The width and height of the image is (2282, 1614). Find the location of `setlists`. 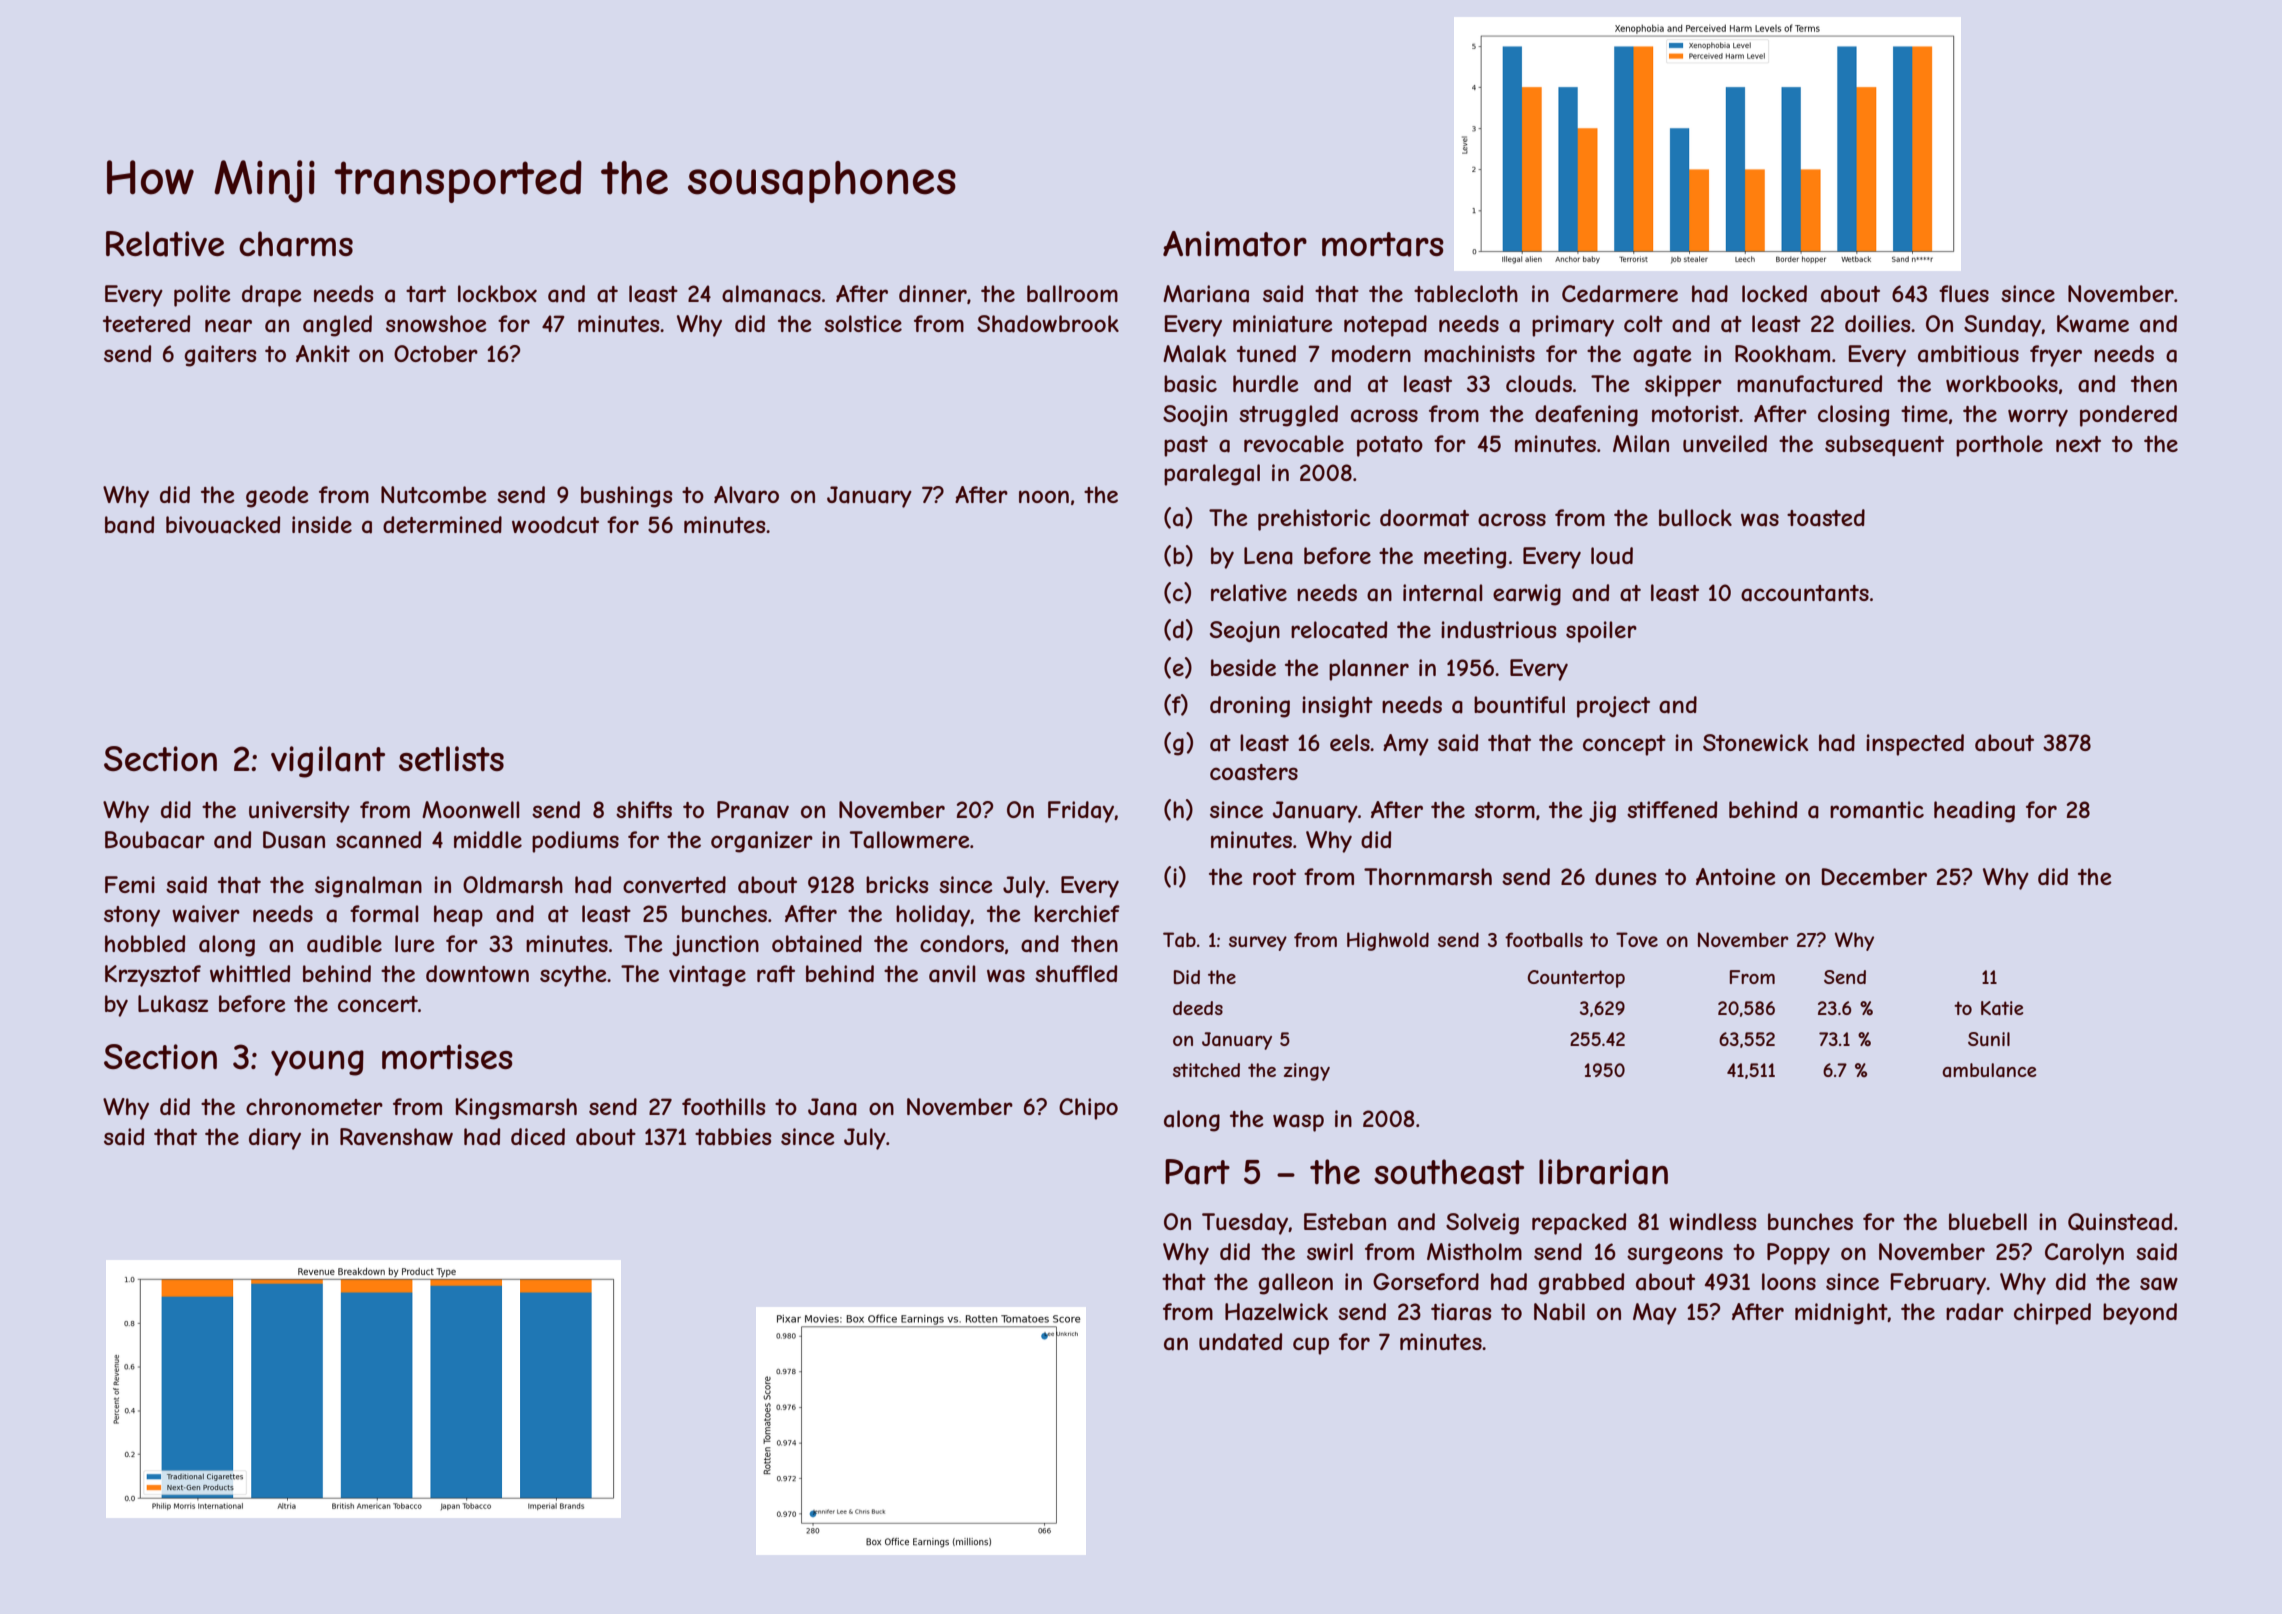

setlists is located at coordinates (451, 758).
